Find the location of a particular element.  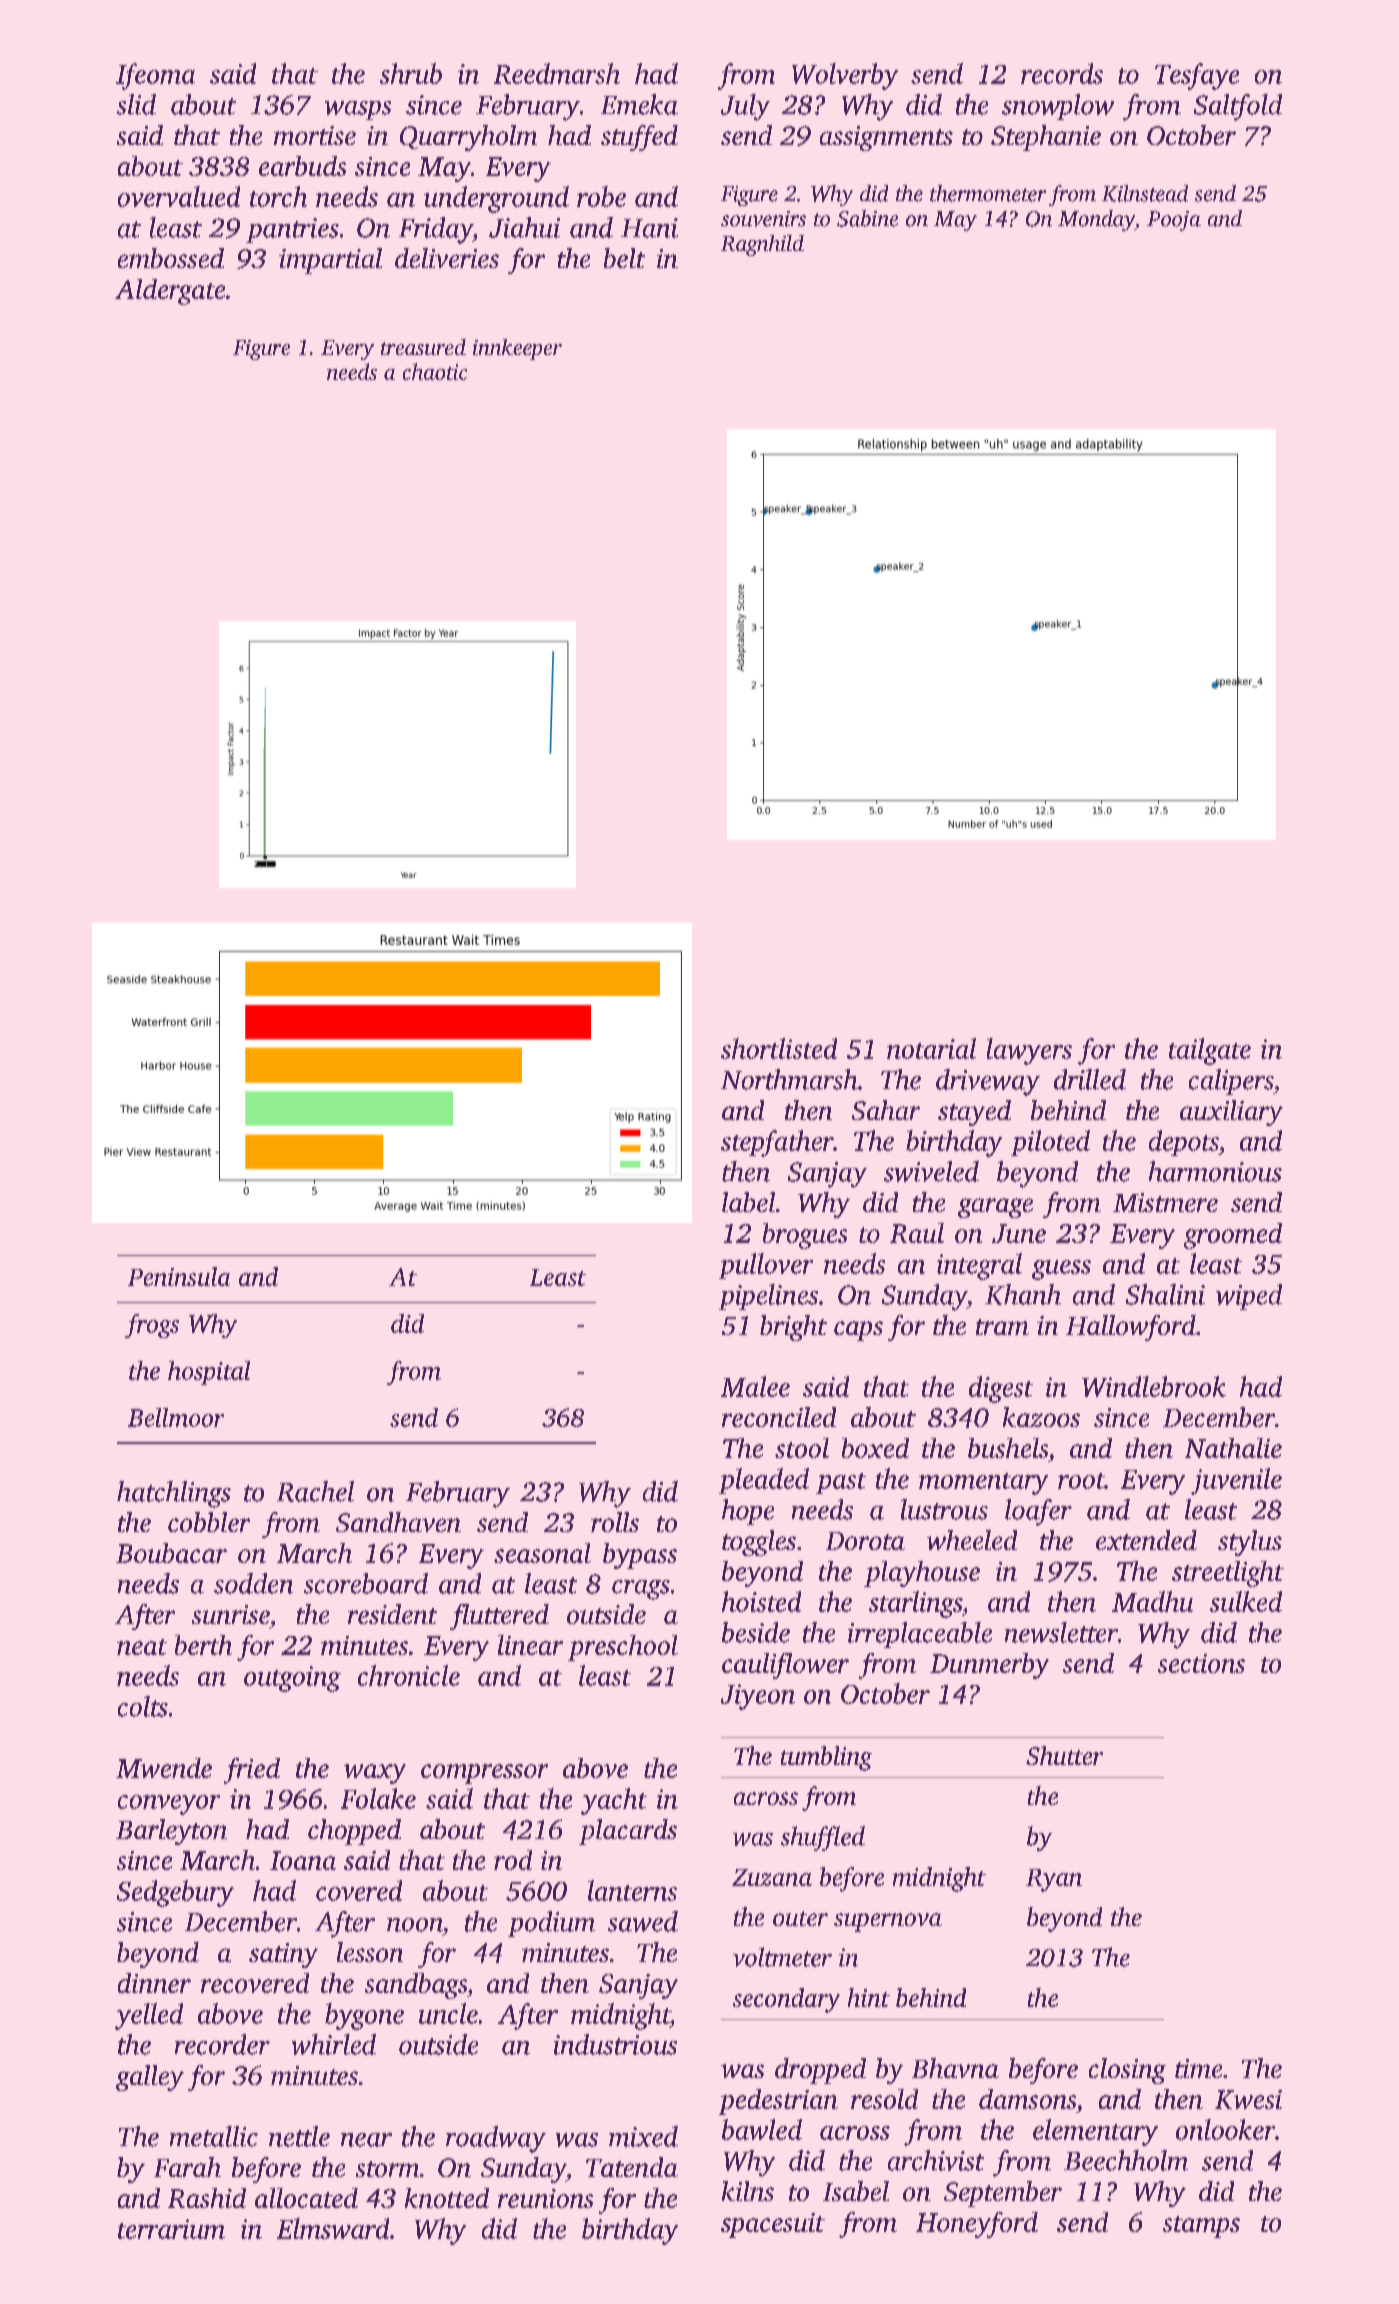

stuffed is located at coordinates (639, 138).
